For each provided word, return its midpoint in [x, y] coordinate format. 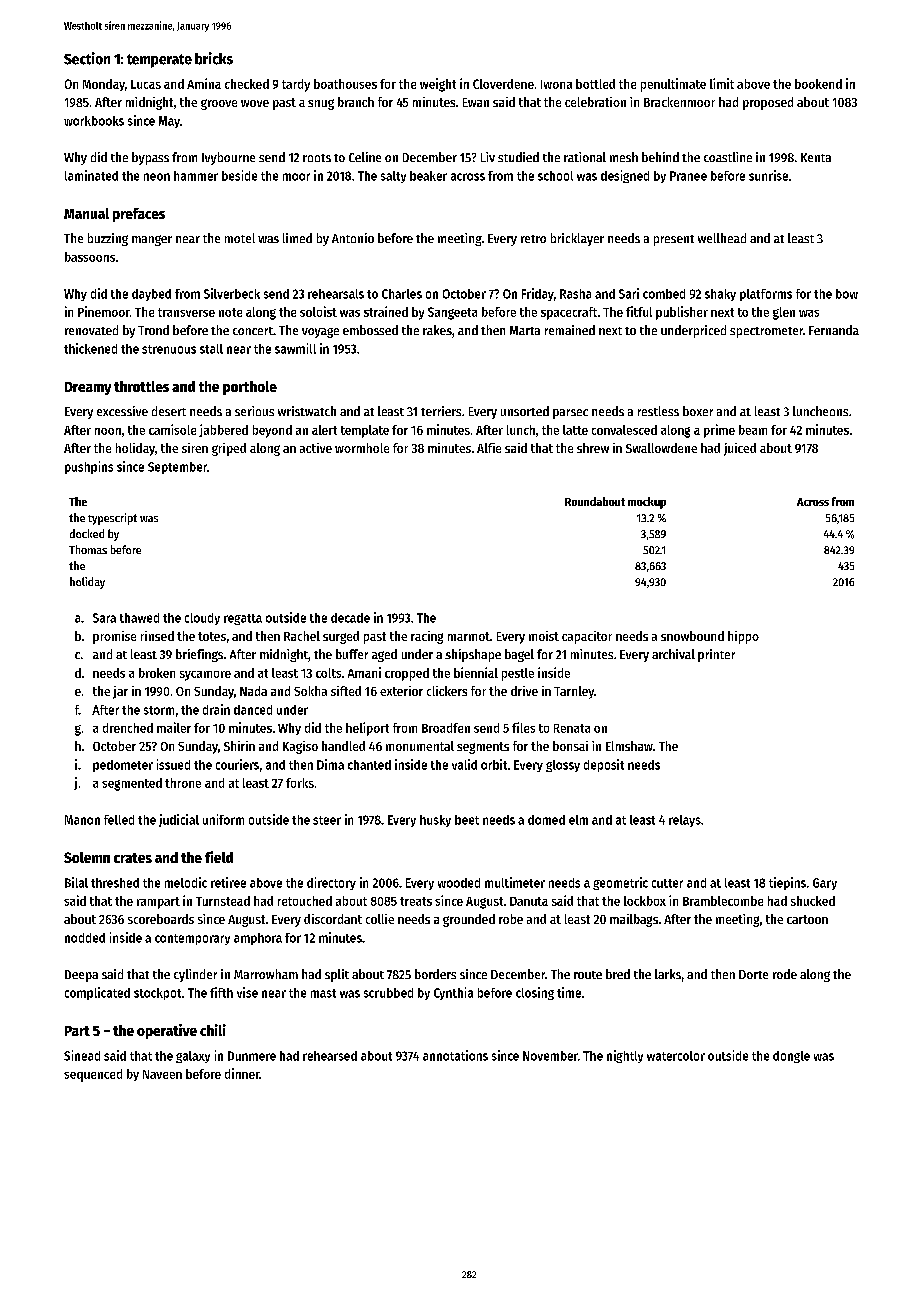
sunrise [768, 175]
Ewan [476, 102]
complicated [97, 993]
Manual [86, 213]
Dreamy [88, 388]
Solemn [87, 857]
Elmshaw [629, 746]
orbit [494, 764]
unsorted [525, 411]
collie [380, 919]
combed [664, 294]
